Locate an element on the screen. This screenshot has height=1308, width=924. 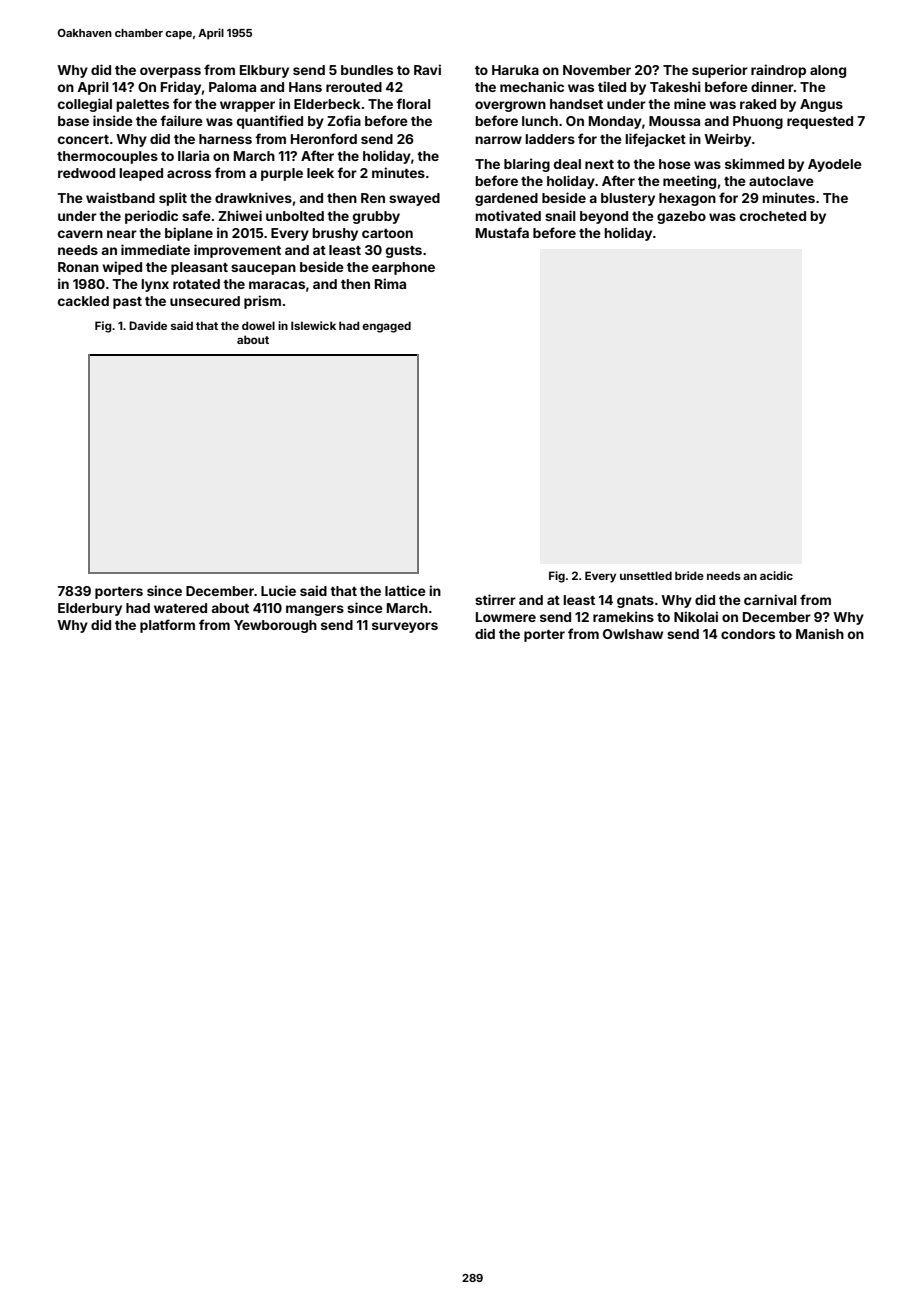
concert is located at coordinates (83, 139).
